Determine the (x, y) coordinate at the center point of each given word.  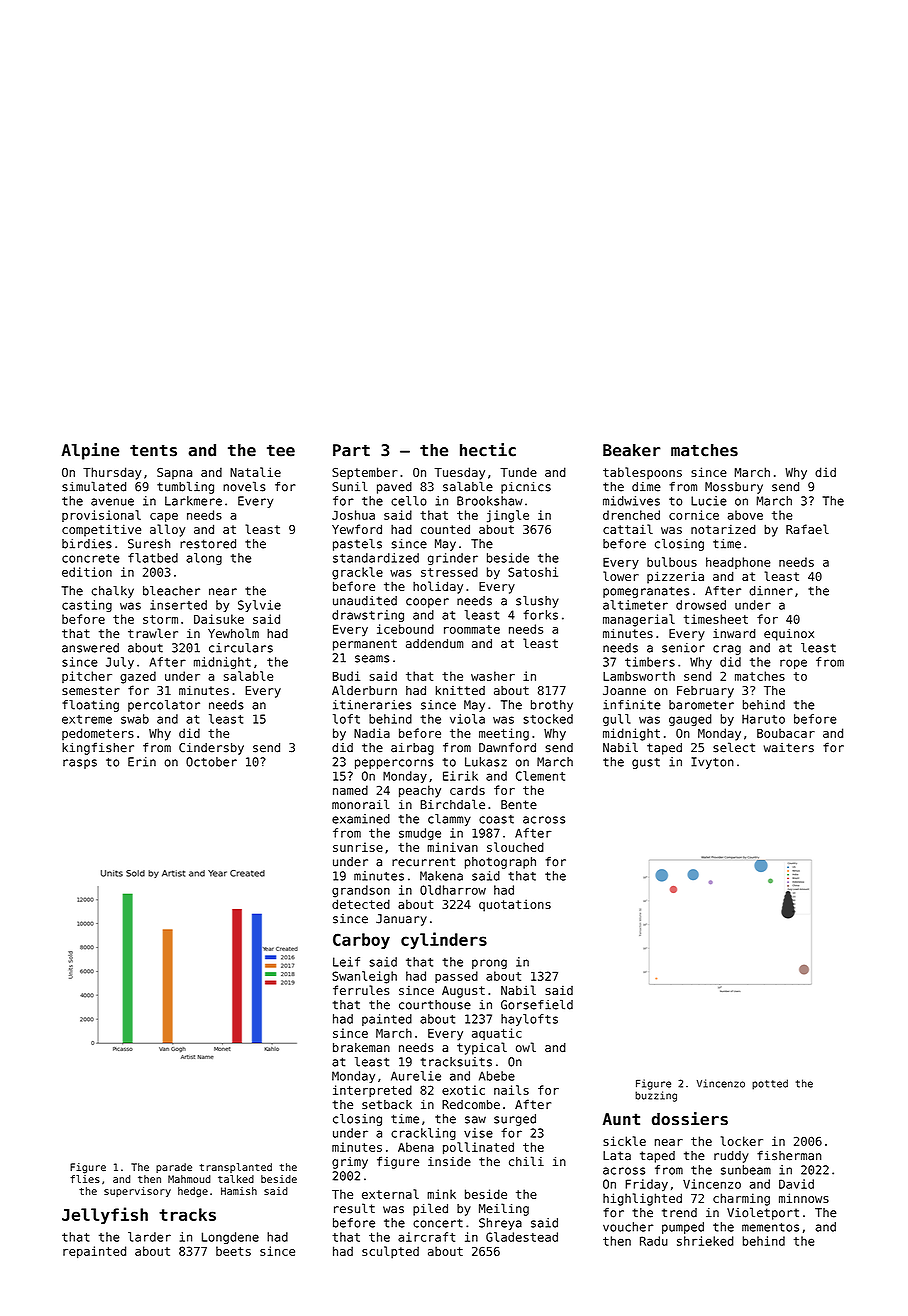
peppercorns (394, 764)
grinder (453, 559)
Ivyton (712, 763)
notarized (723, 529)
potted (770, 1084)
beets (233, 1251)
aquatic (497, 1034)
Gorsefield (537, 1005)
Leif (346, 962)
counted (445, 529)
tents (153, 450)
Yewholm (233, 633)
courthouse (435, 1005)
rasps (80, 764)
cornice (694, 515)
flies (85, 1179)
